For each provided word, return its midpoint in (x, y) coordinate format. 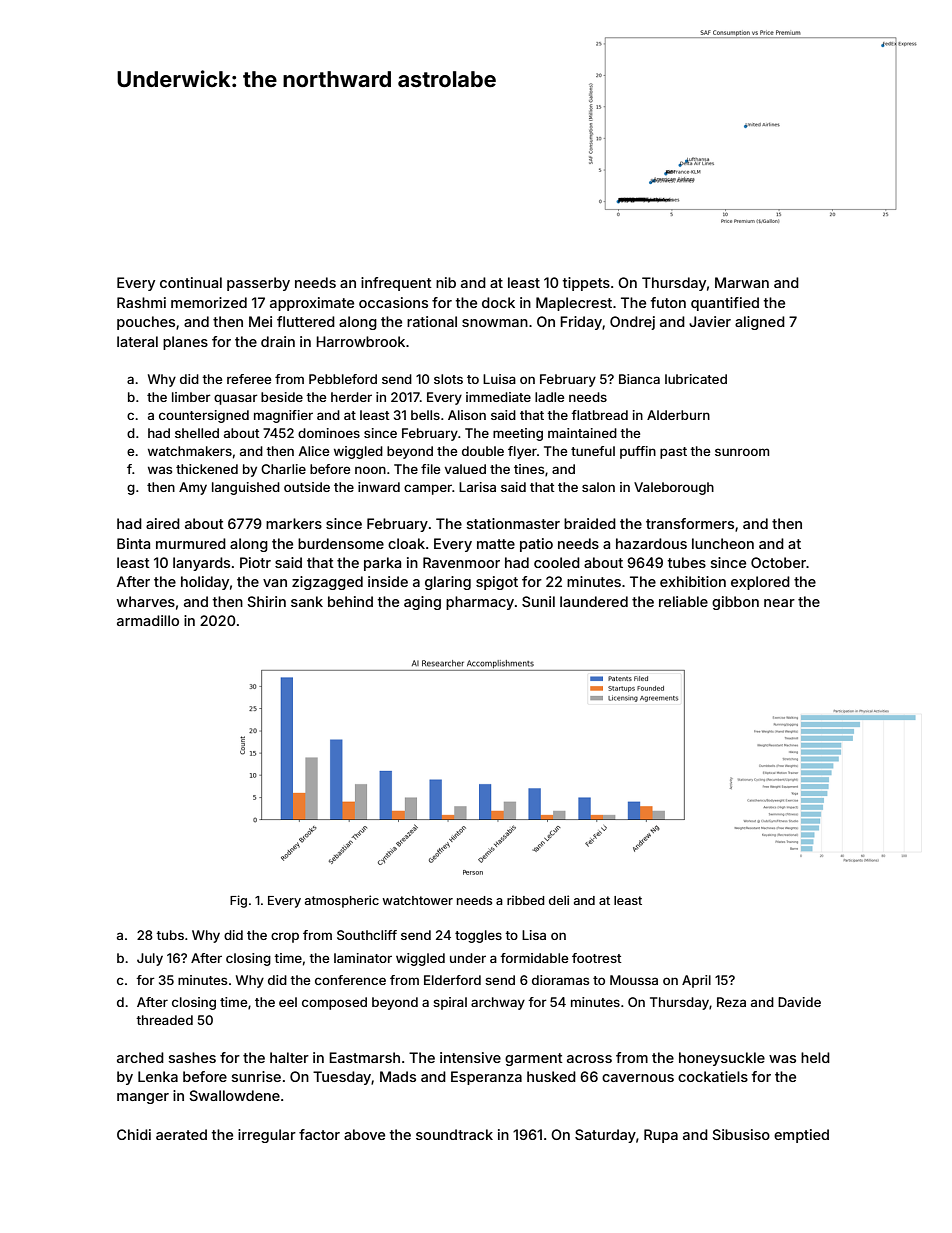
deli (559, 900)
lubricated (696, 379)
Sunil (538, 601)
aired (163, 523)
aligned (760, 323)
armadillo (148, 620)
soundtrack (454, 1134)
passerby (258, 284)
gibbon (735, 603)
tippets (586, 284)
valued (465, 469)
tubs (170, 935)
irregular (267, 1136)
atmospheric (342, 901)
